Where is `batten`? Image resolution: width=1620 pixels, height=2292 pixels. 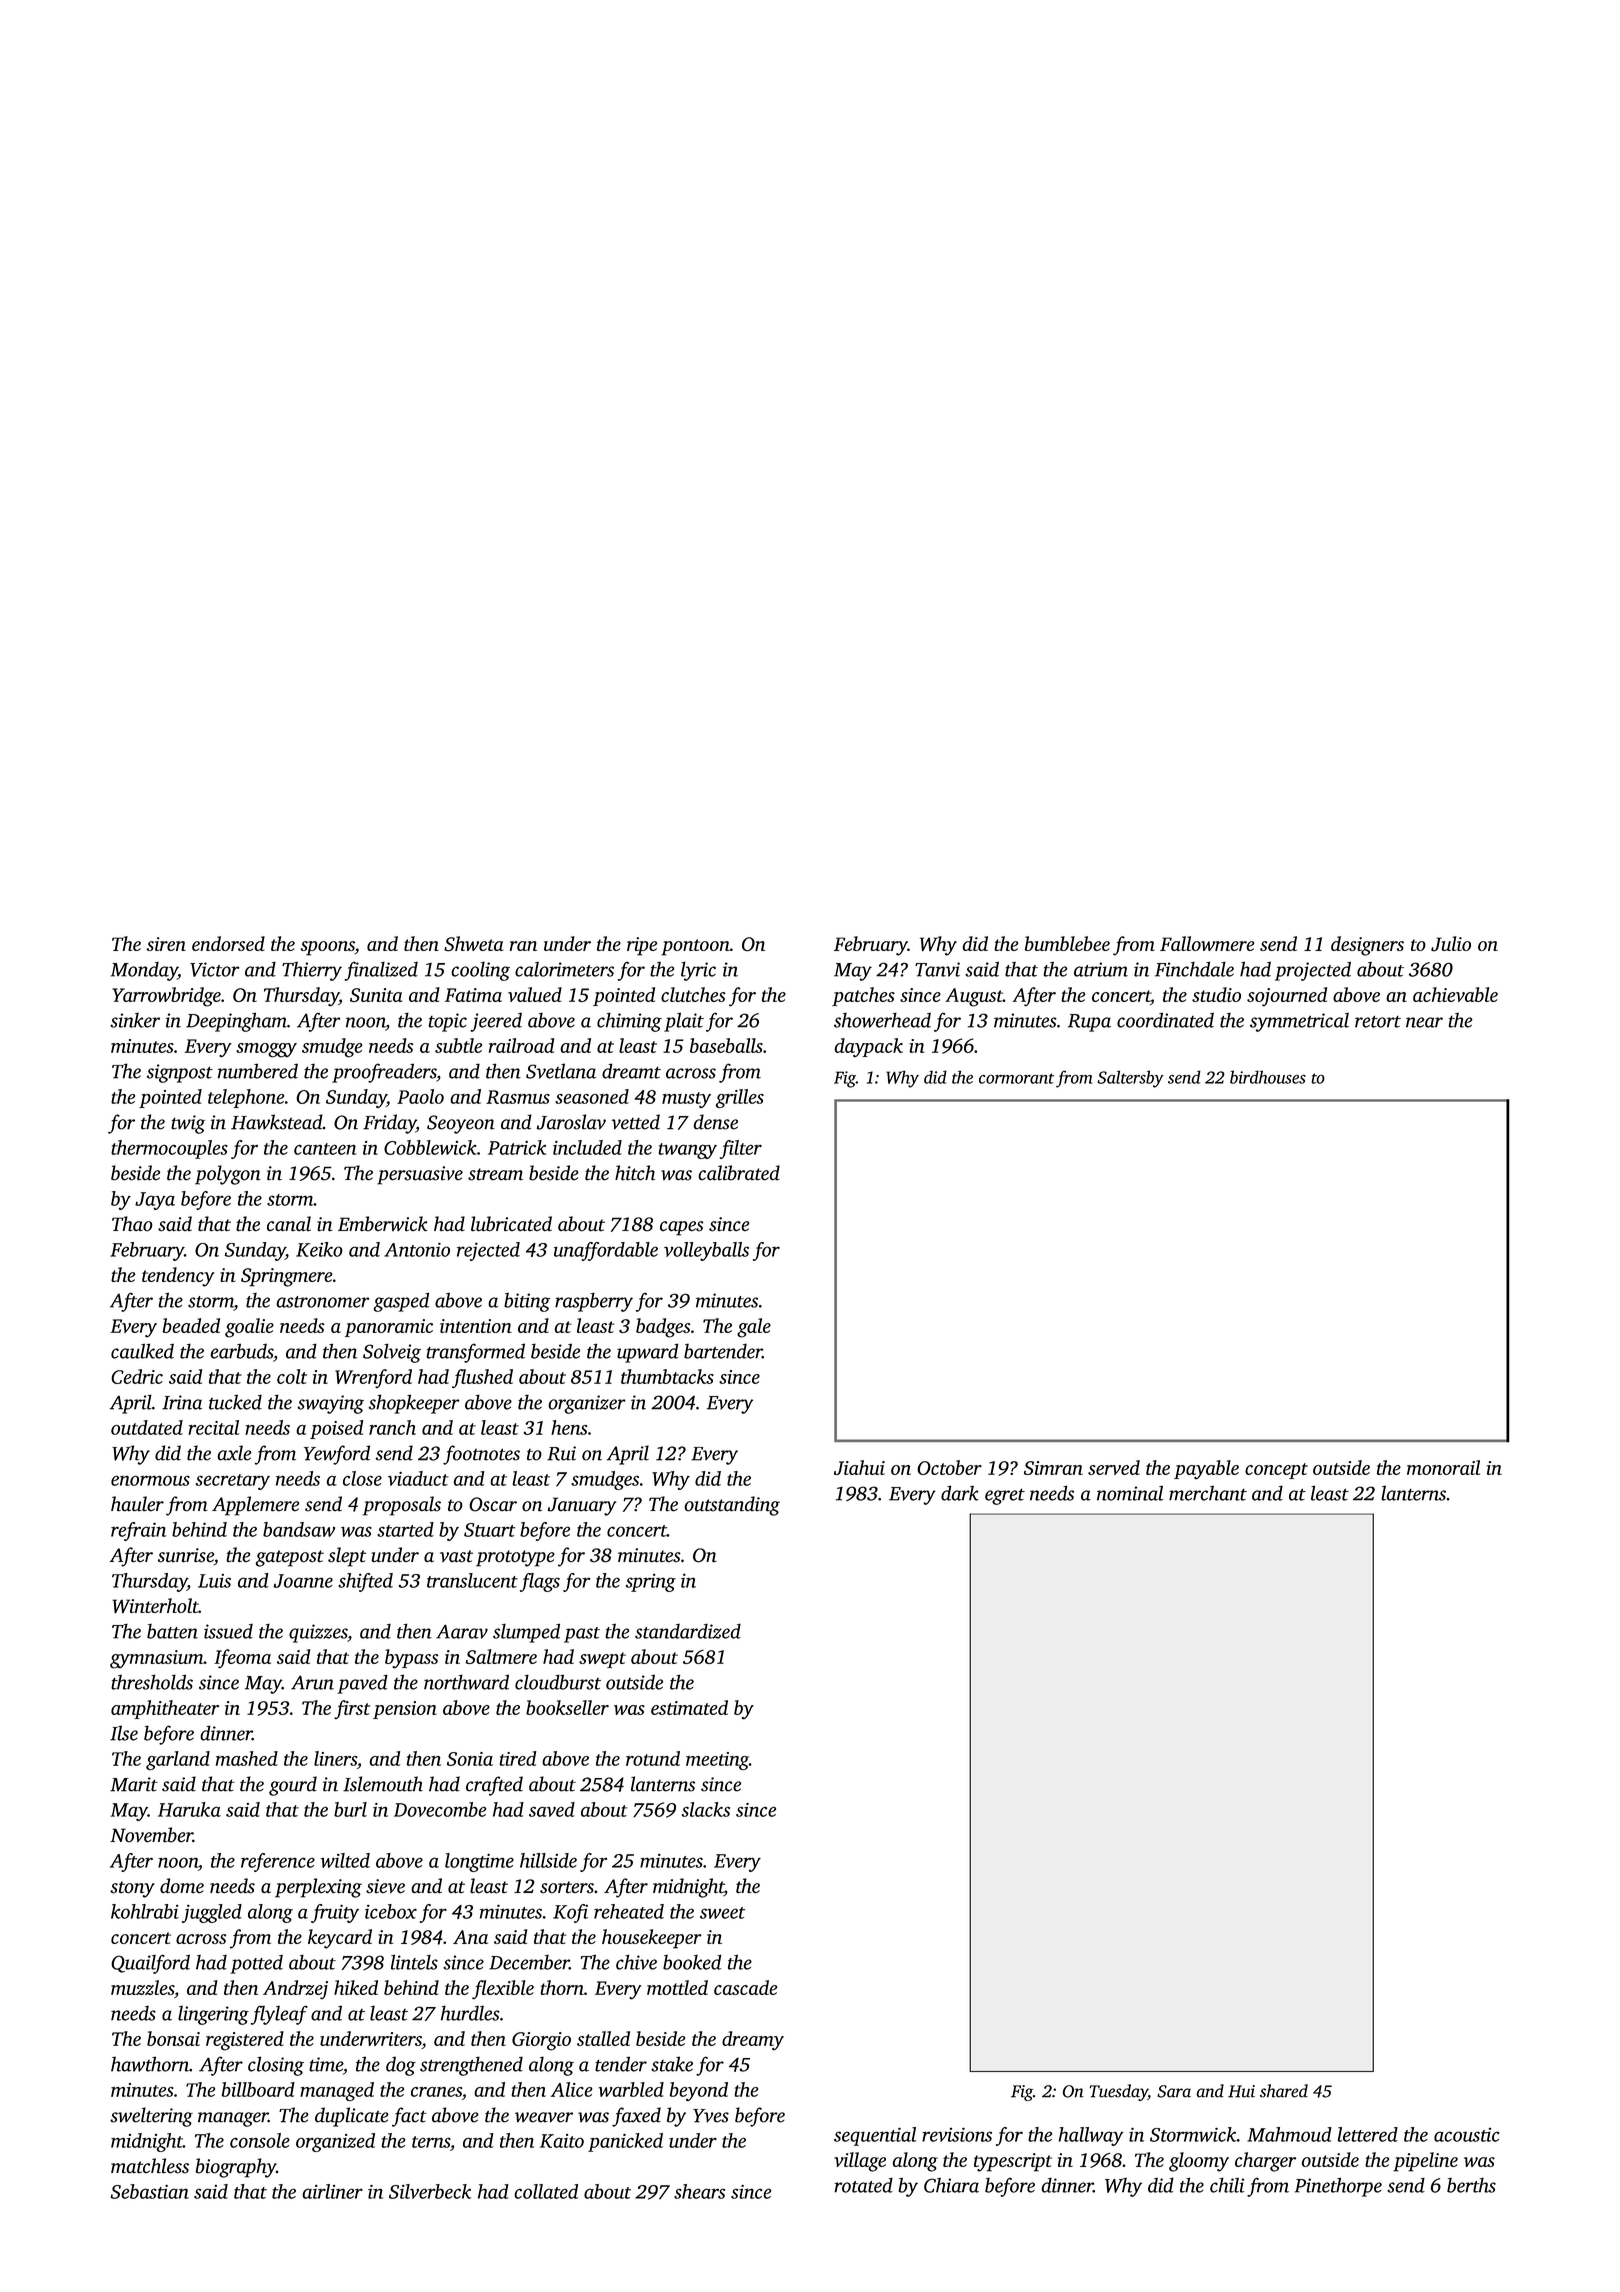
batten is located at coordinates (172, 1631).
